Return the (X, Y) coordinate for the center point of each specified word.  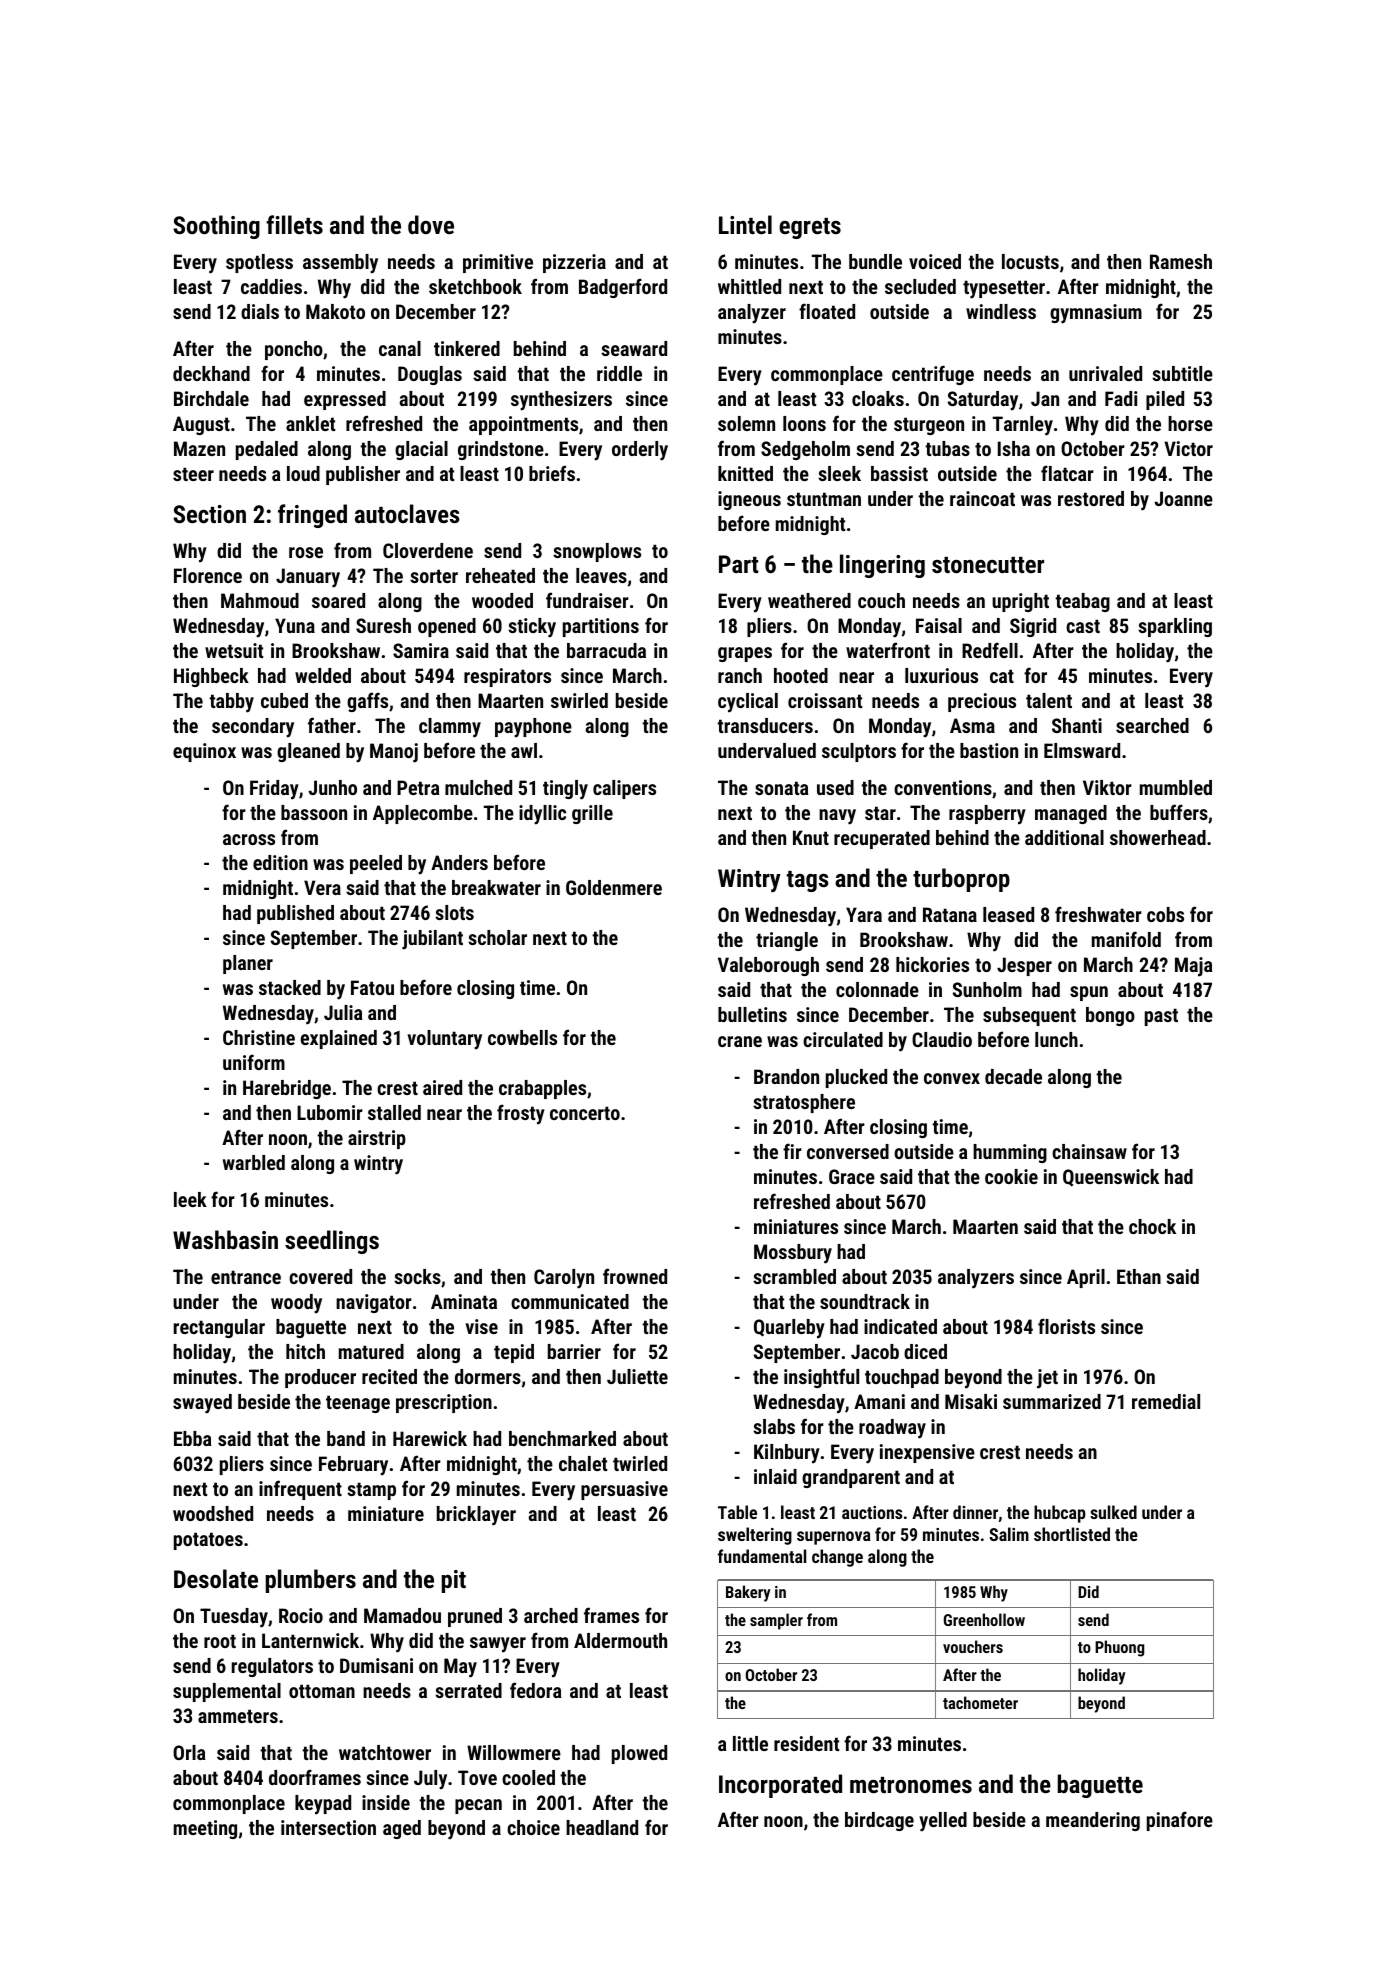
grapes (745, 654)
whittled (749, 286)
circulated (843, 1039)
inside (386, 1802)
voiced (935, 261)
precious (982, 702)
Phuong (1119, 1648)
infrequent (300, 1490)
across (249, 839)
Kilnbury (787, 1454)
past (1161, 1017)
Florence (208, 575)
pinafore (1180, 1821)
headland (602, 1827)
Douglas (430, 375)
